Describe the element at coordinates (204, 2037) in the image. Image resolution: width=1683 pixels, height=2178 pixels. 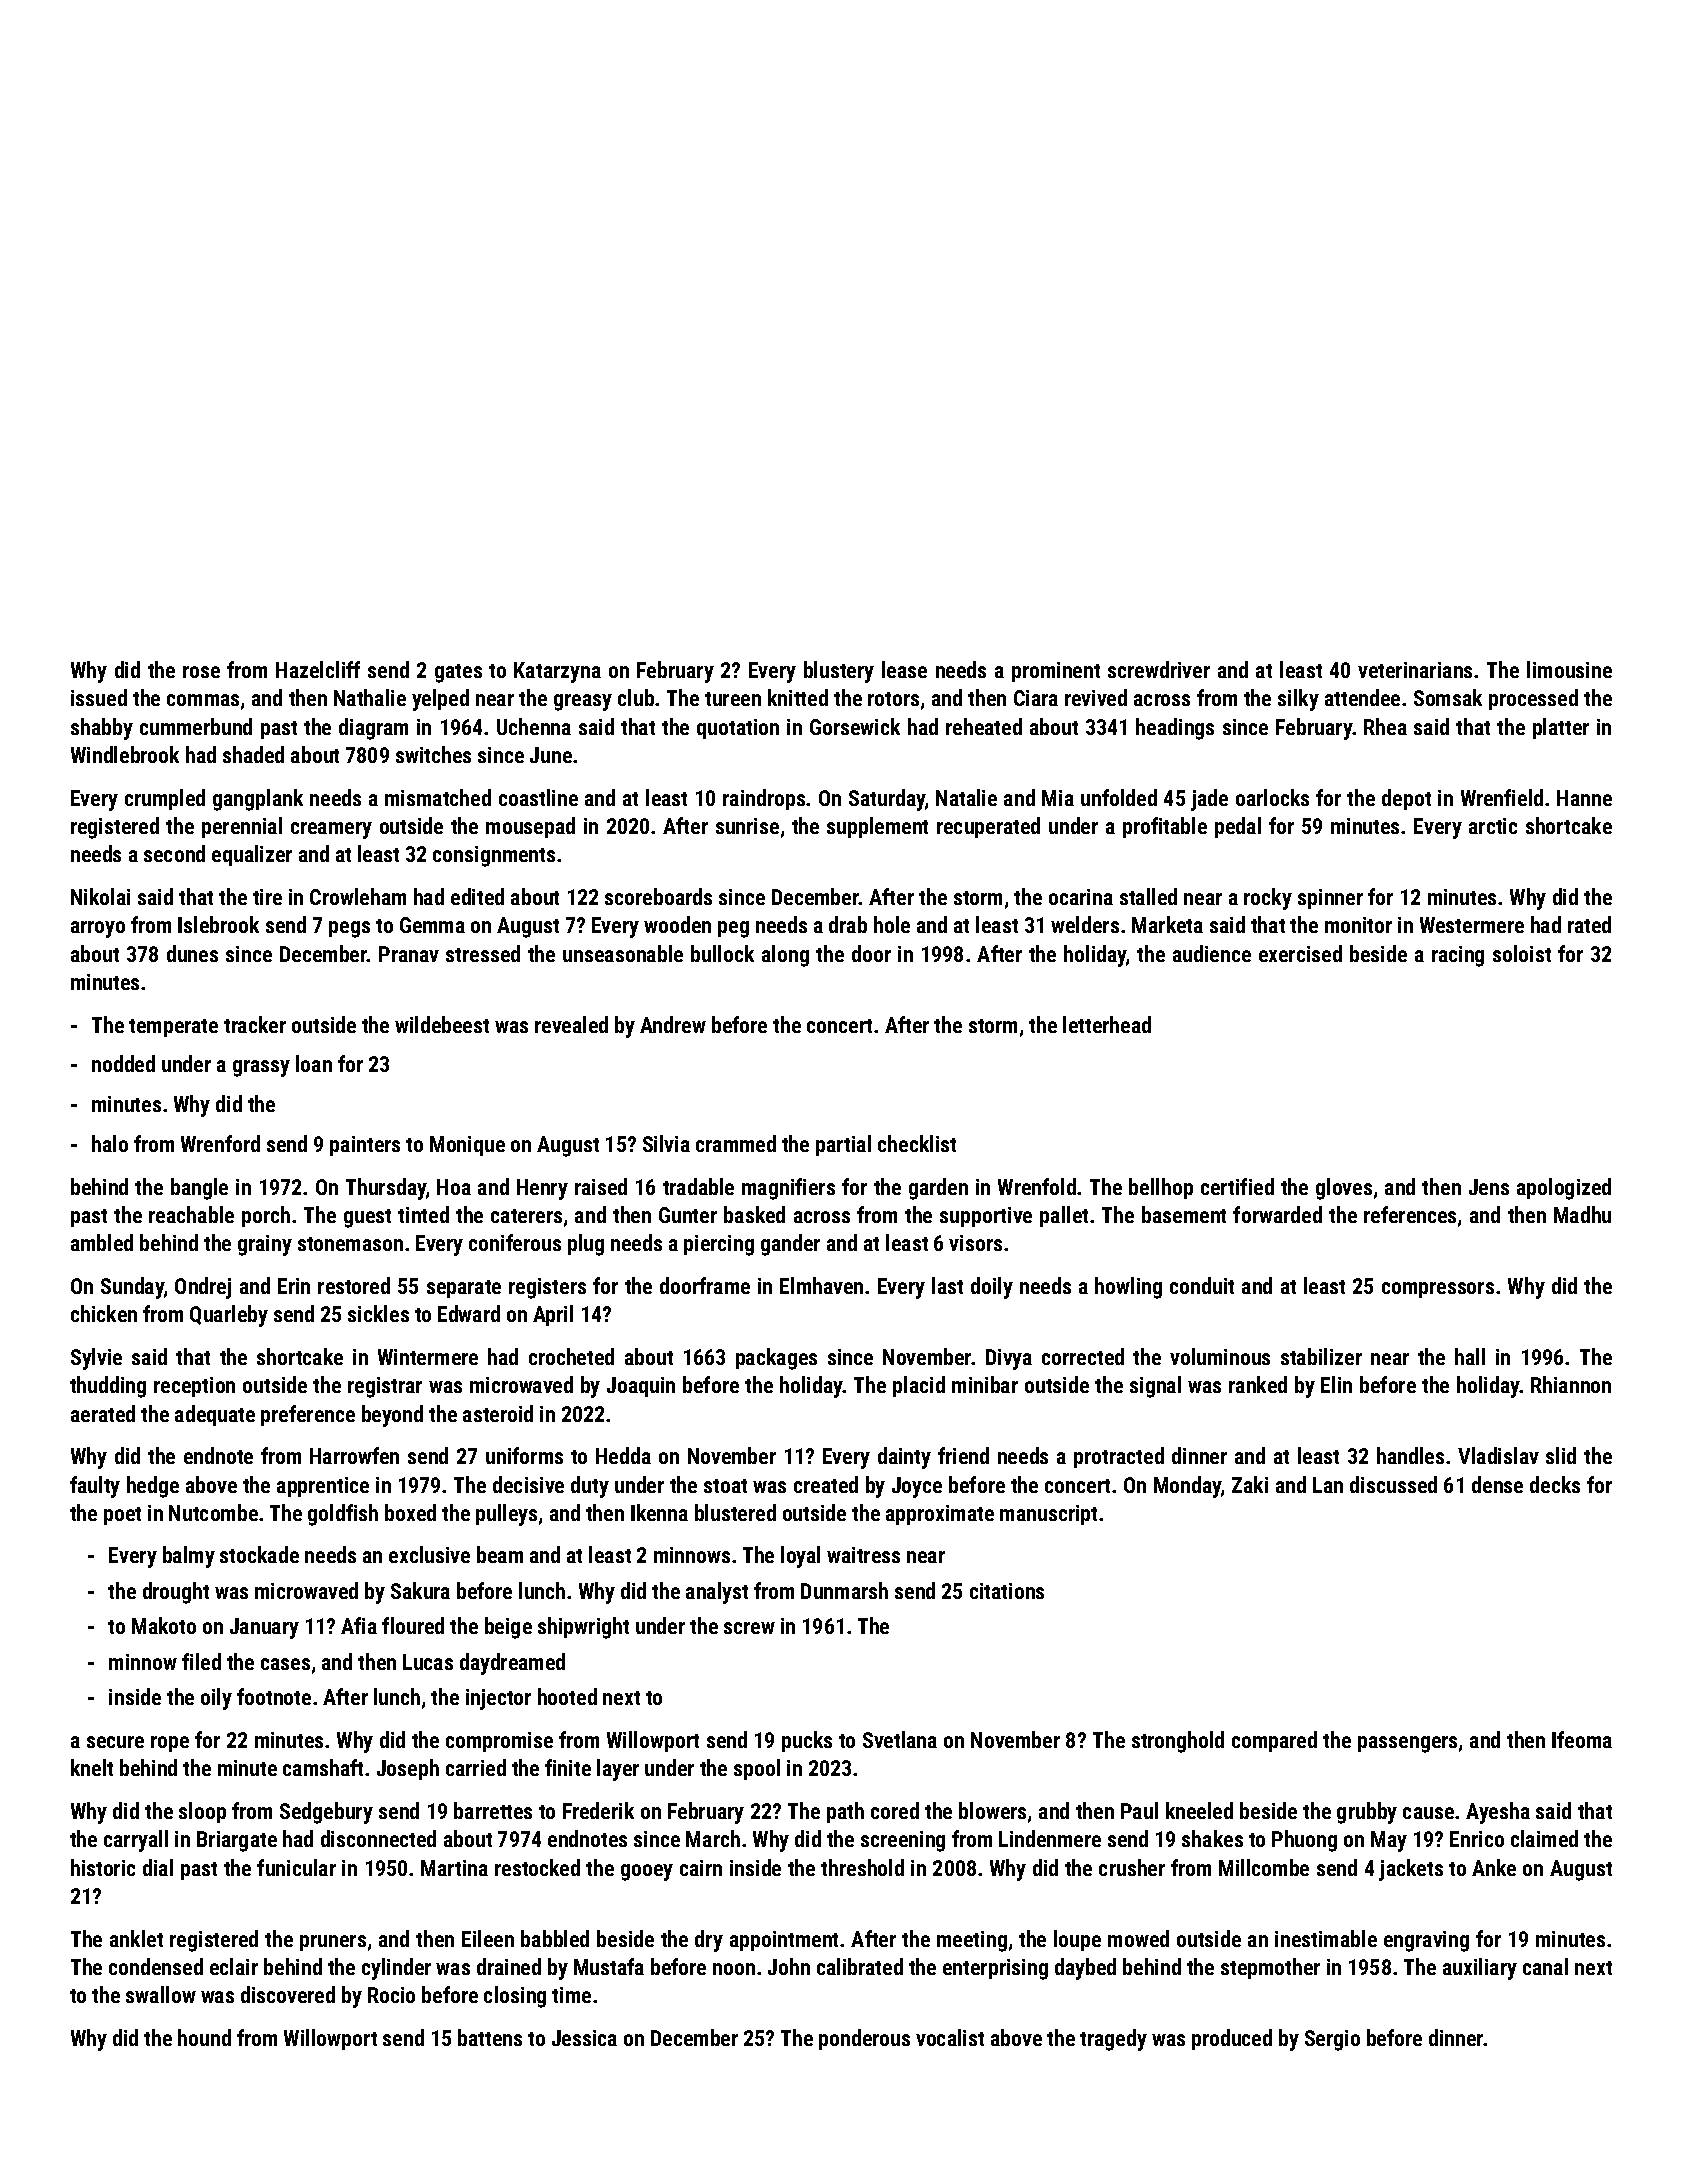
I see `hound` at that location.
